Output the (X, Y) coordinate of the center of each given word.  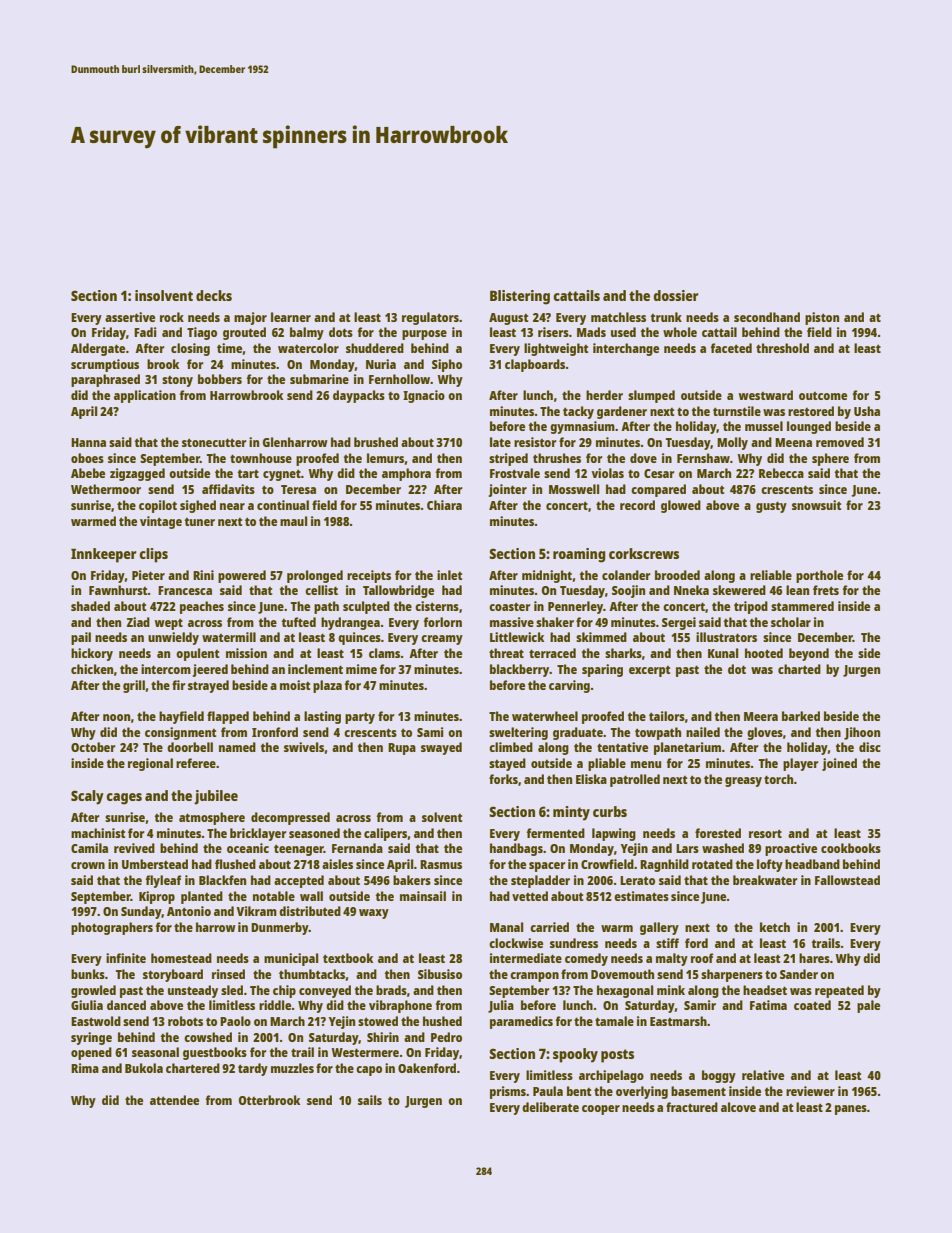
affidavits (228, 489)
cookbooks (851, 848)
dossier (676, 295)
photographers (112, 928)
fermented (556, 833)
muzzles (292, 1068)
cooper (601, 1110)
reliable (771, 575)
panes (851, 1110)
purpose (424, 335)
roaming (579, 555)
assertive (130, 317)
